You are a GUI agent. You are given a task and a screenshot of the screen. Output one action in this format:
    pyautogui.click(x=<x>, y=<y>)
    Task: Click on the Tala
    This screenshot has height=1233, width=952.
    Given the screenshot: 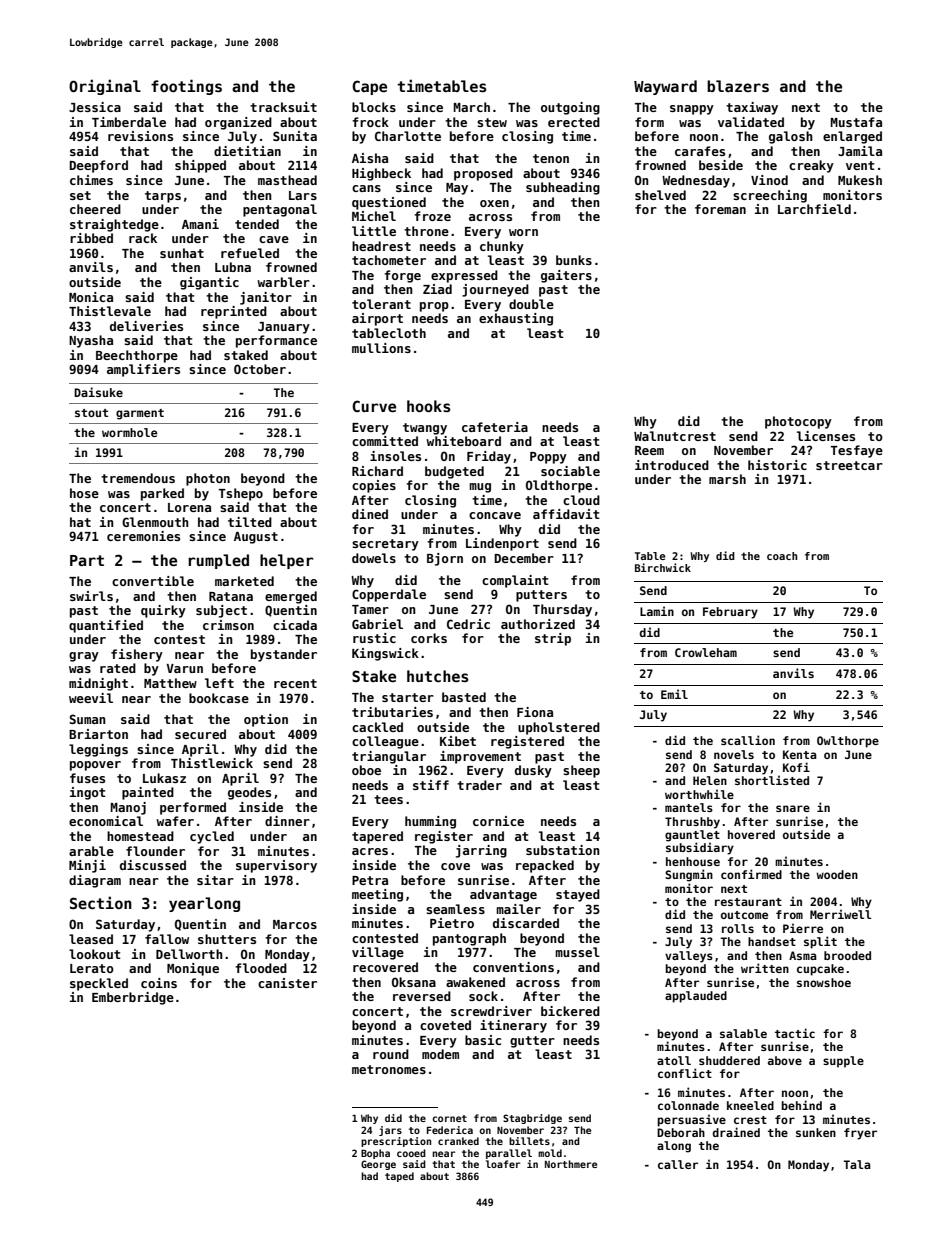 What is the action you would take?
    pyautogui.click(x=857, y=1164)
